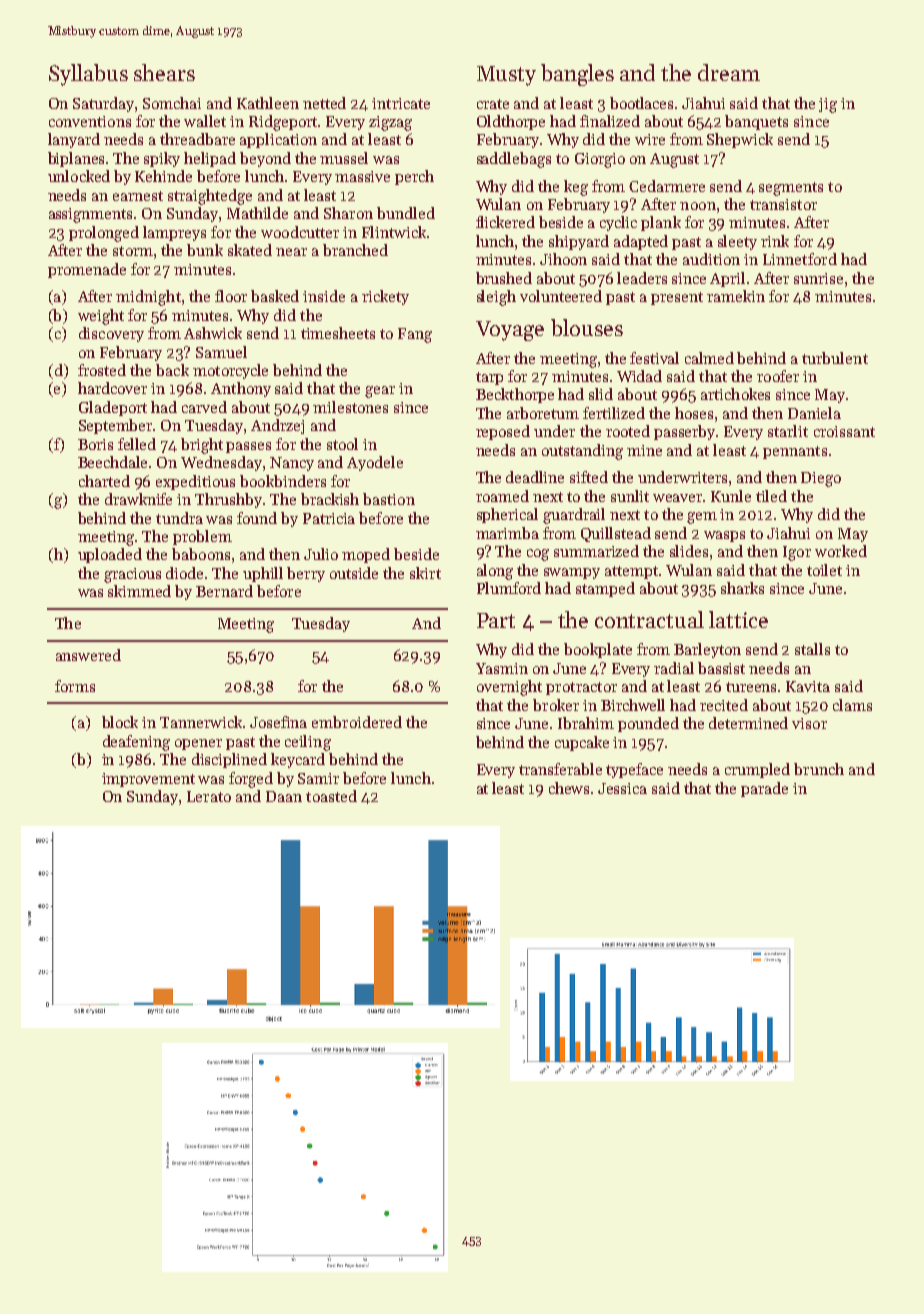  Describe the element at coordinates (148, 780) in the screenshot. I see `improvement` at that location.
